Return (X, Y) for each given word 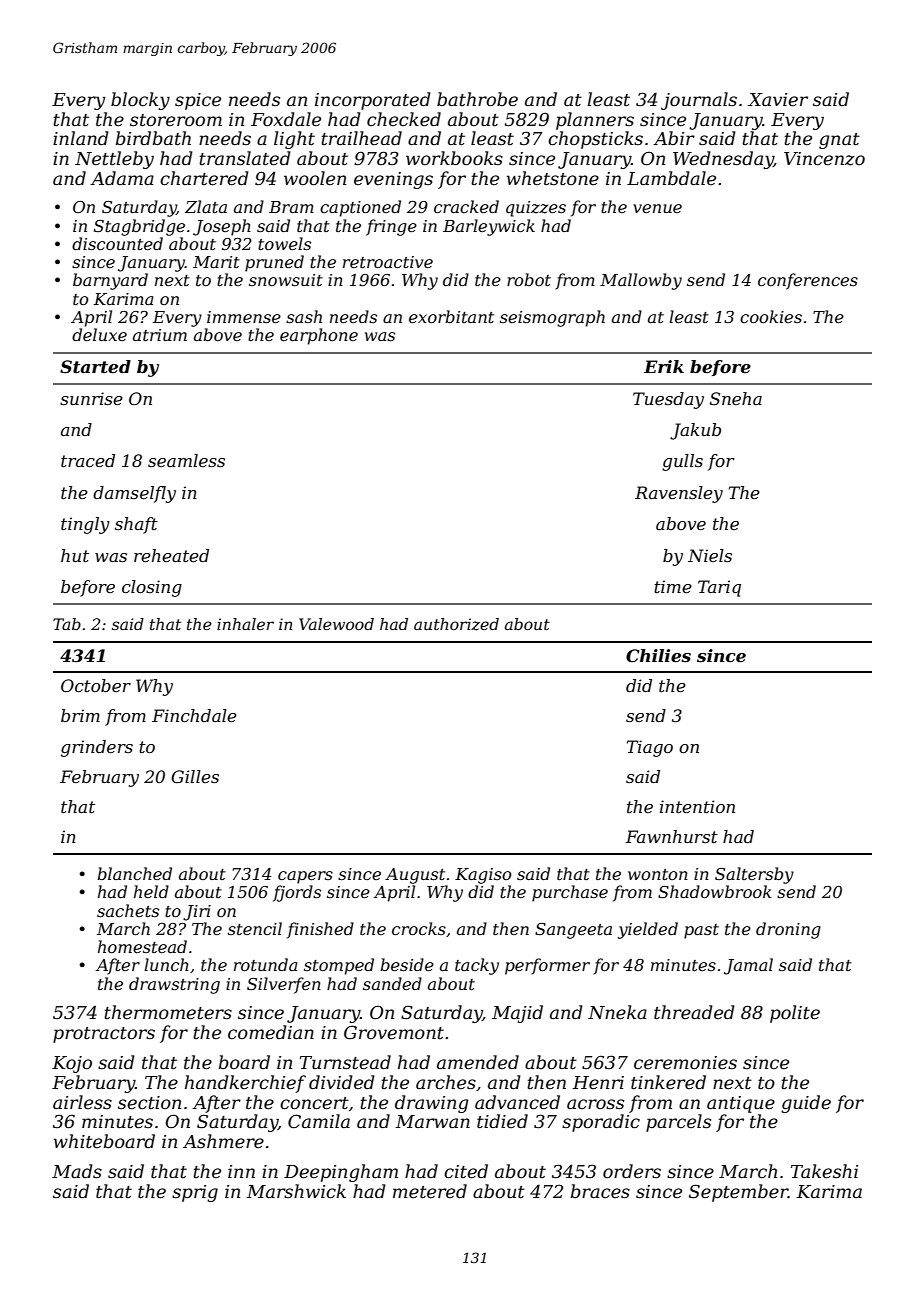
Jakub (695, 431)
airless (82, 1102)
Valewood (336, 624)
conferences (808, 281)
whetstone (553, 178)
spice (198, 101)
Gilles (195, 776)
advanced (517, 1102)
